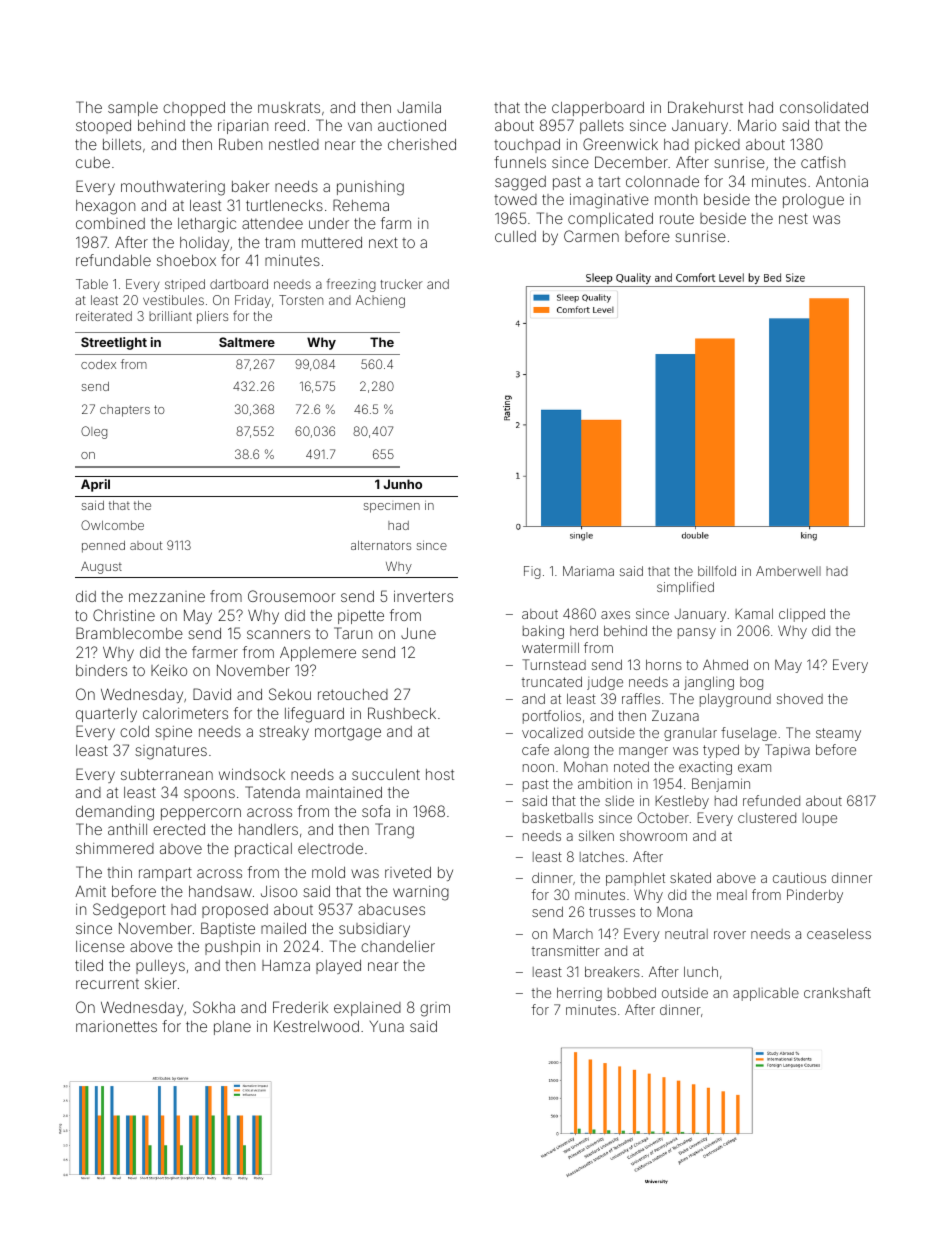  Describe the element at coordinates (272, 792) in the screenshot. I see `Tatenda` at that location.
